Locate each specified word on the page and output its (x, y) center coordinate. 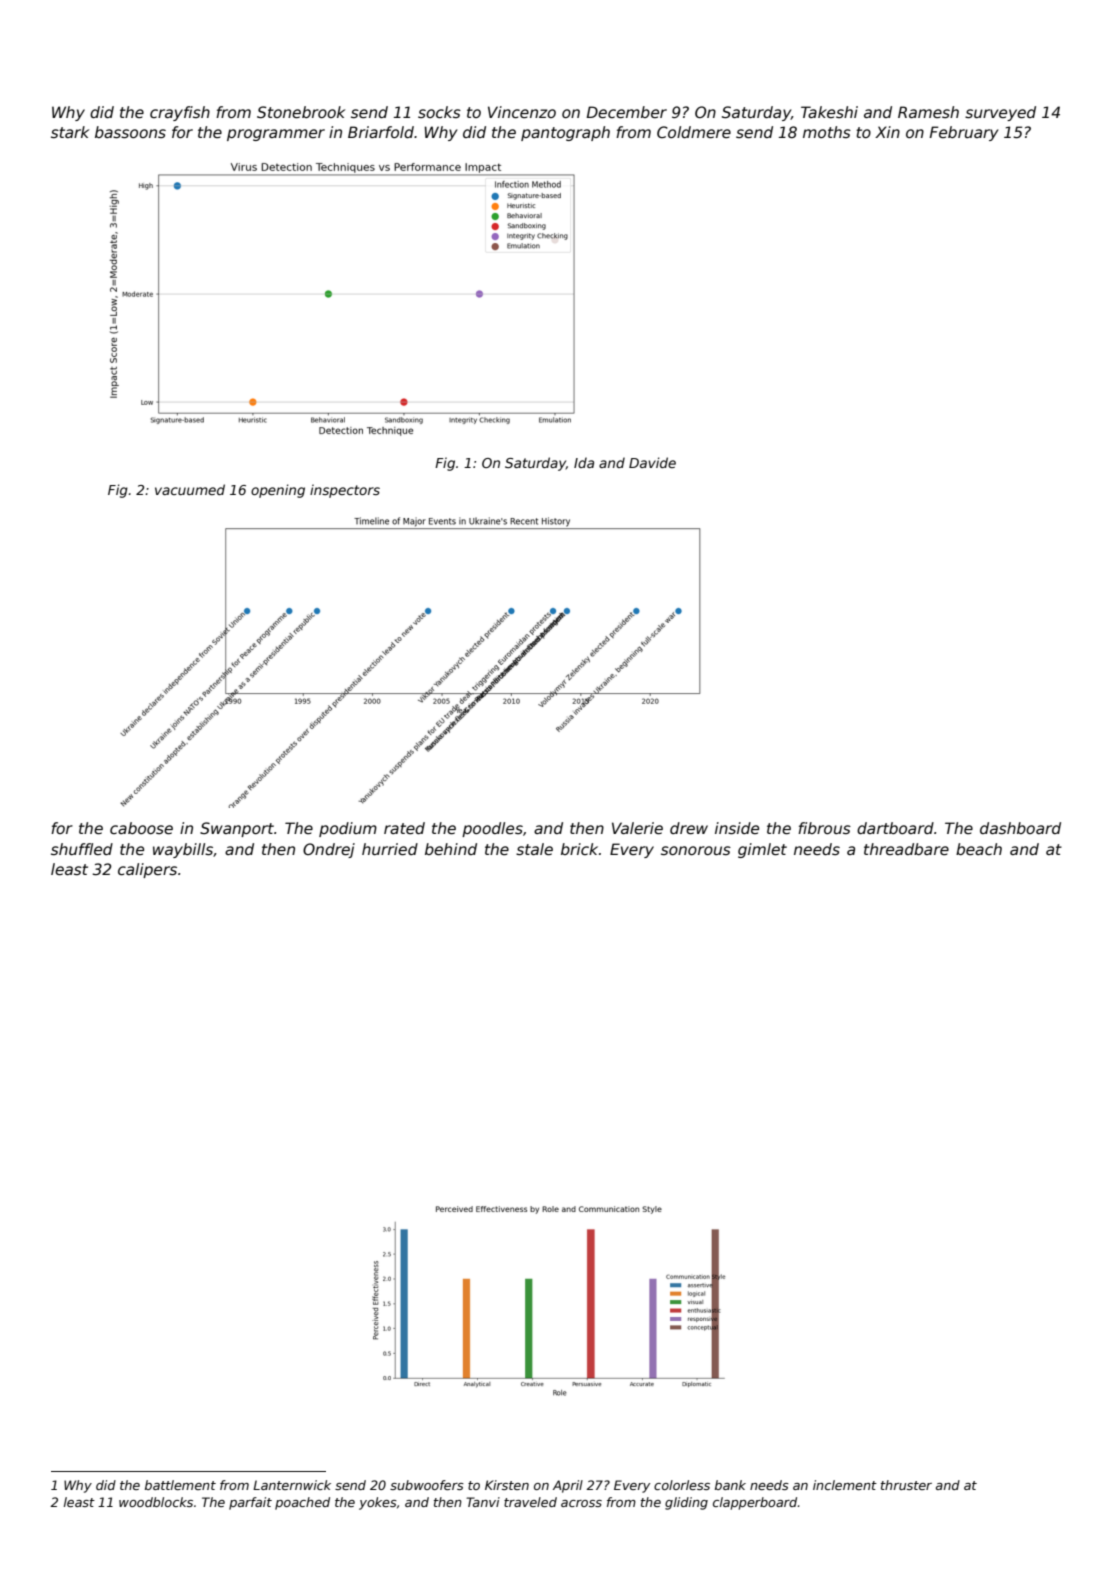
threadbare (906, 849)
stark (70, 132)
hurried (390, 849)
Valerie (637, 828)
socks (439, 112)
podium (348, 829)
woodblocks (156, 1502)
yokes (378, 1503)
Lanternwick (292, 1485)
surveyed (1000, 113)
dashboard (1020, 828)
